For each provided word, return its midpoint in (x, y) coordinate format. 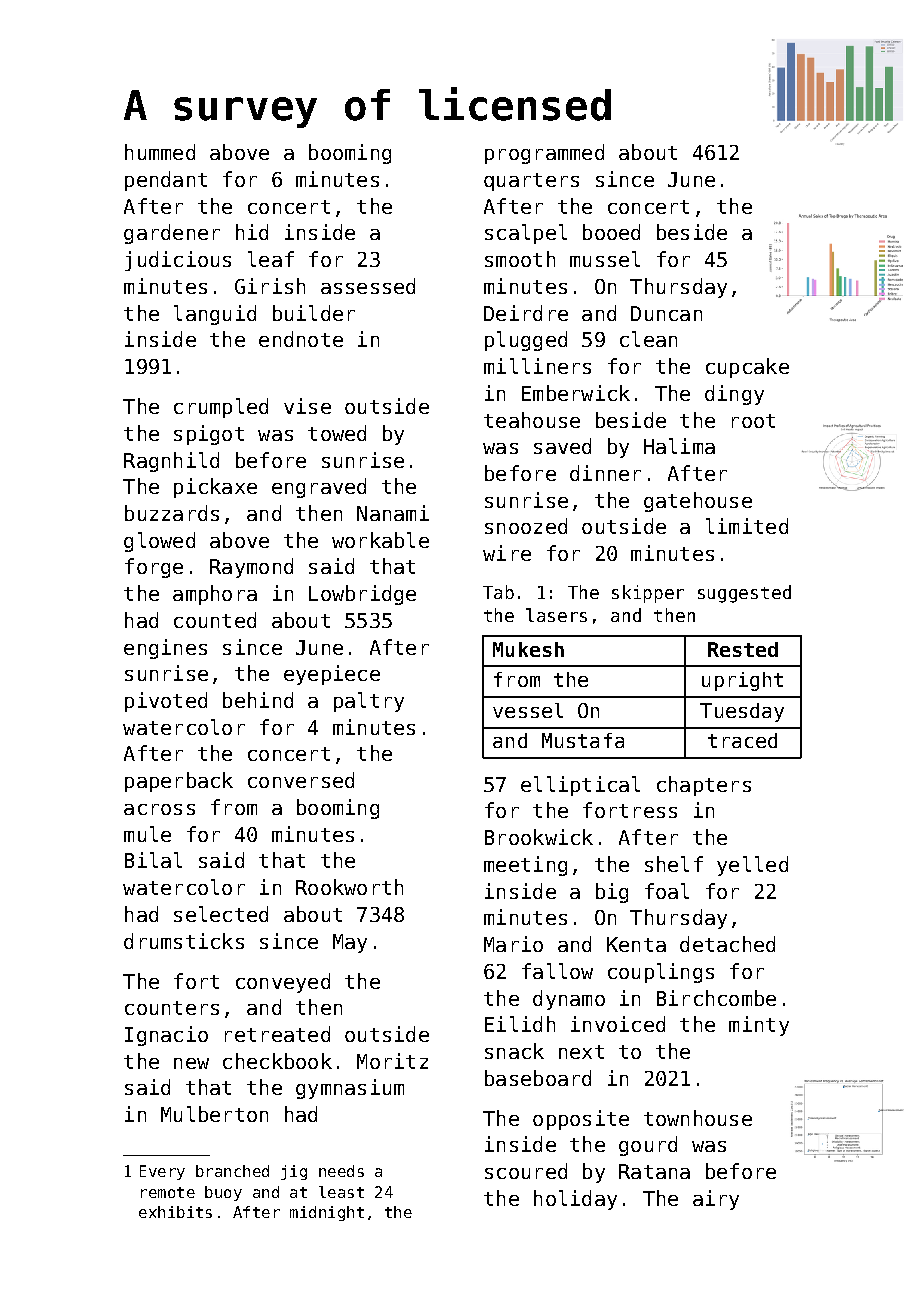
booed (611, 232)
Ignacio (166, 1036)
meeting (525, 866)
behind (258, 700)
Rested (743, 649)
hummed (160, 152)
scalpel (526, 234)
